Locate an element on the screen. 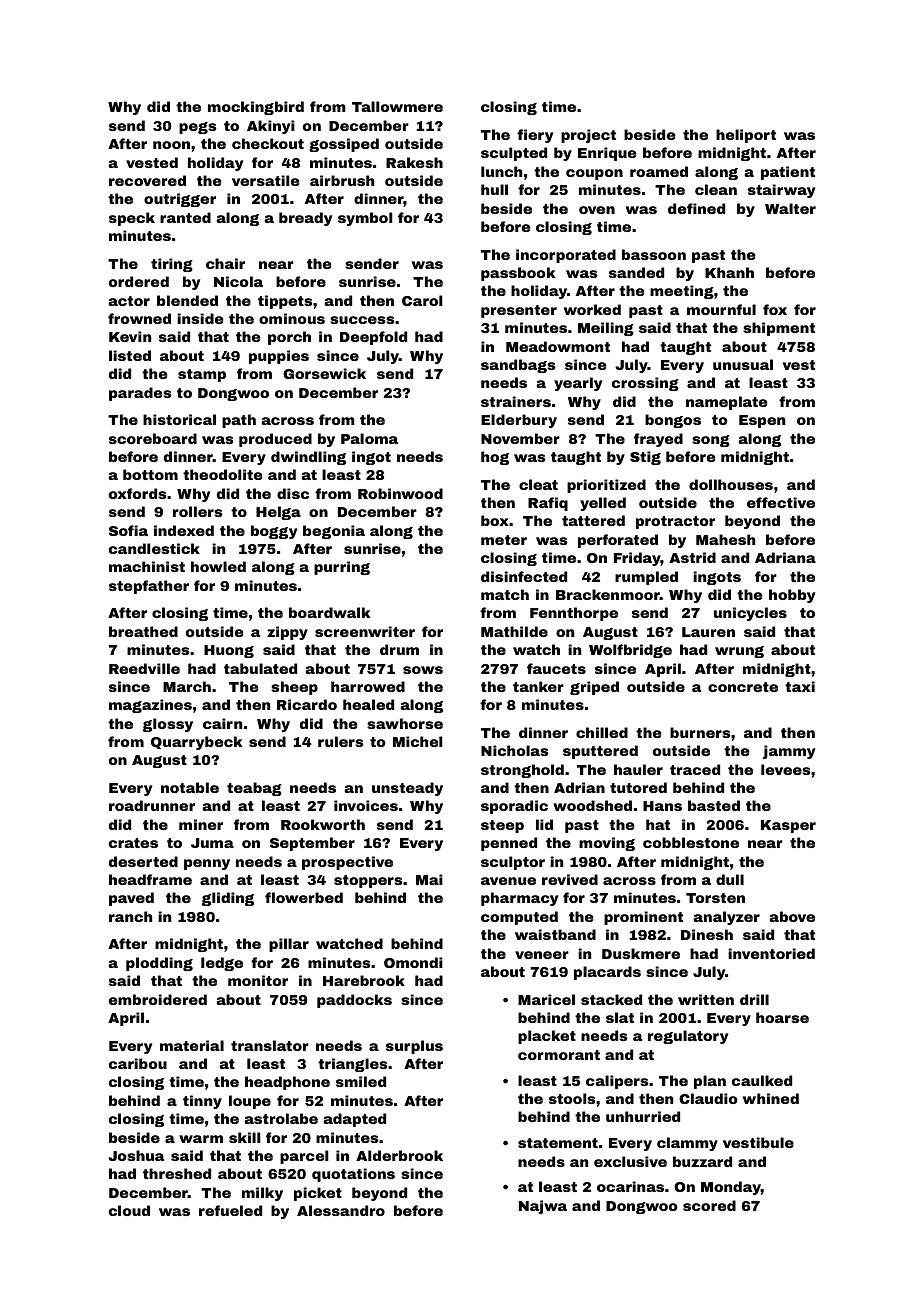  embroidered is located at coordinates (158, 999).
